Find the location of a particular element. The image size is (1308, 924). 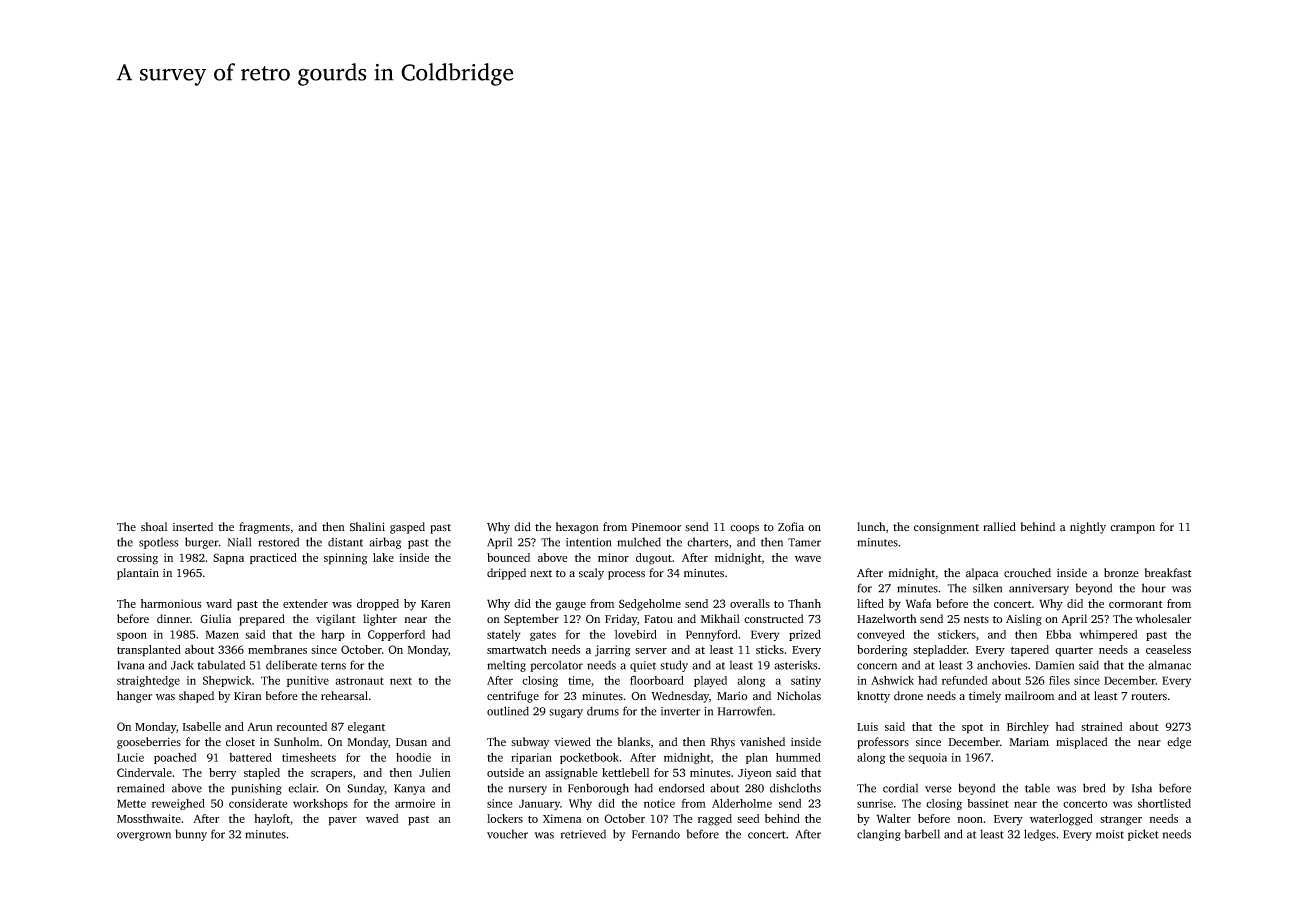

Harrowfen is located at coordinates (744, 711).
